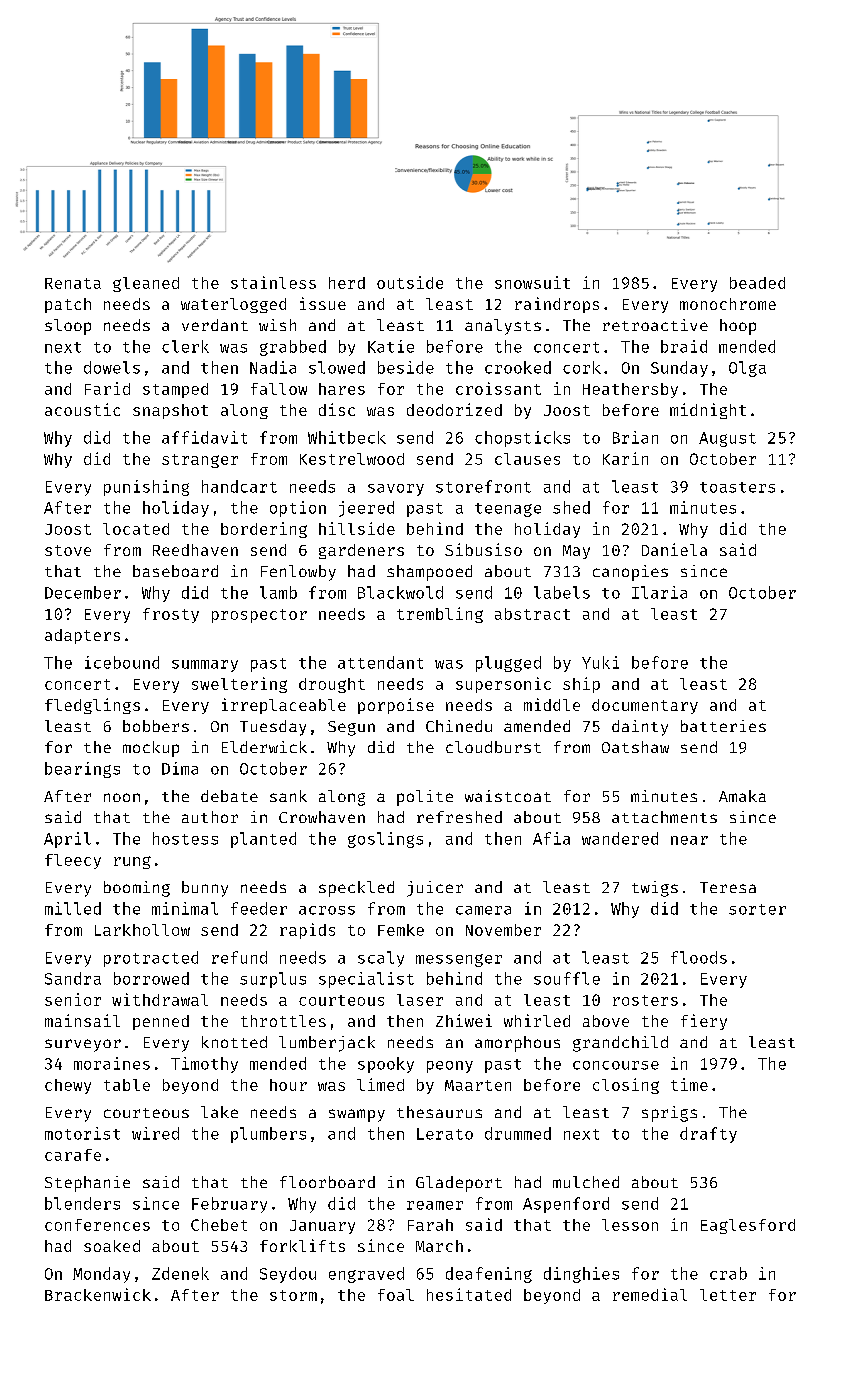  Describe the element at coordinates (489, 1275) in the image. I see `deafening` at that location.
